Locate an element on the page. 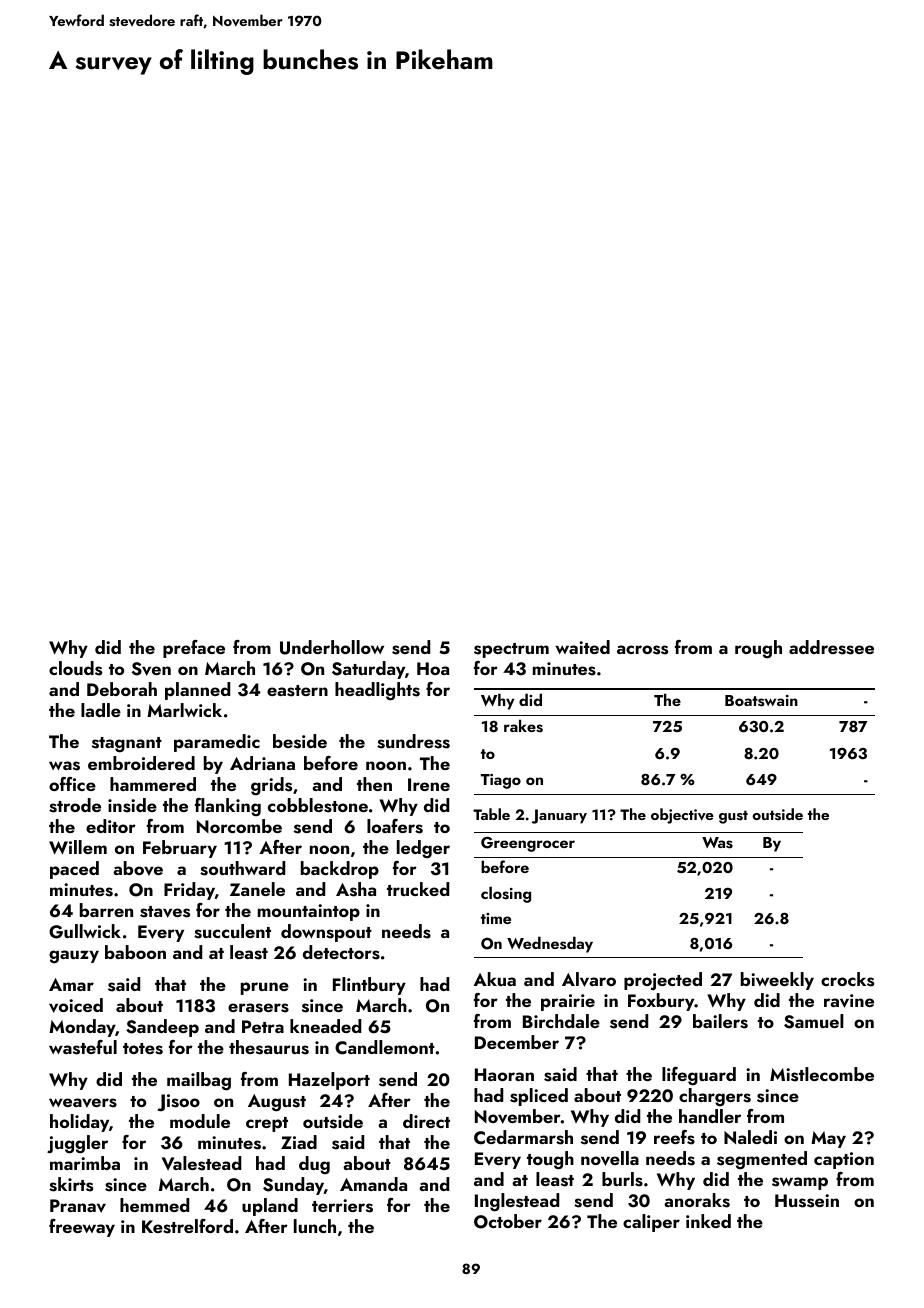 This page has width=924, height=1308. grids is located at coordinates (271, 786).
